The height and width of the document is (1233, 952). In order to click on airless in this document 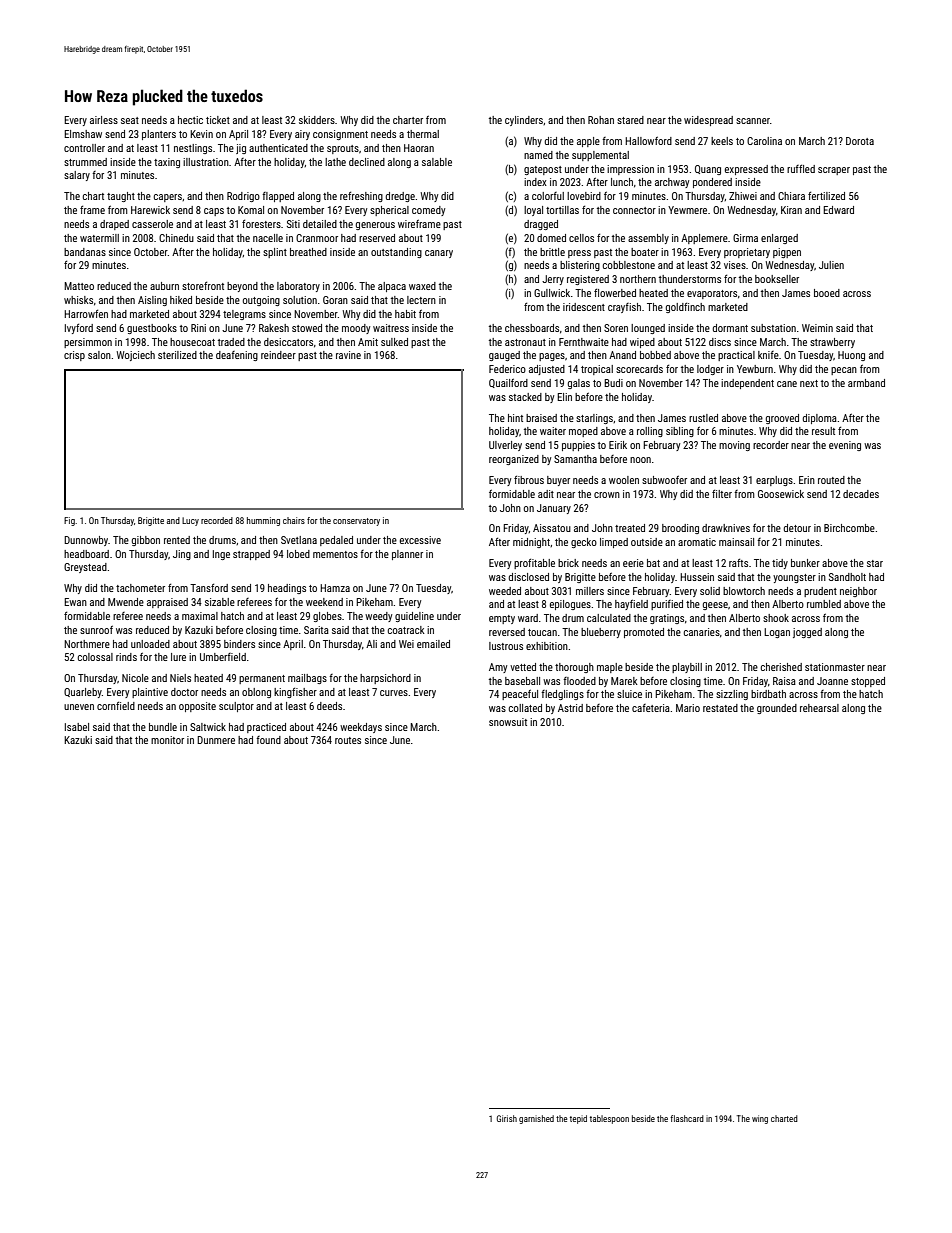, I will do `click(104, 120)`.
